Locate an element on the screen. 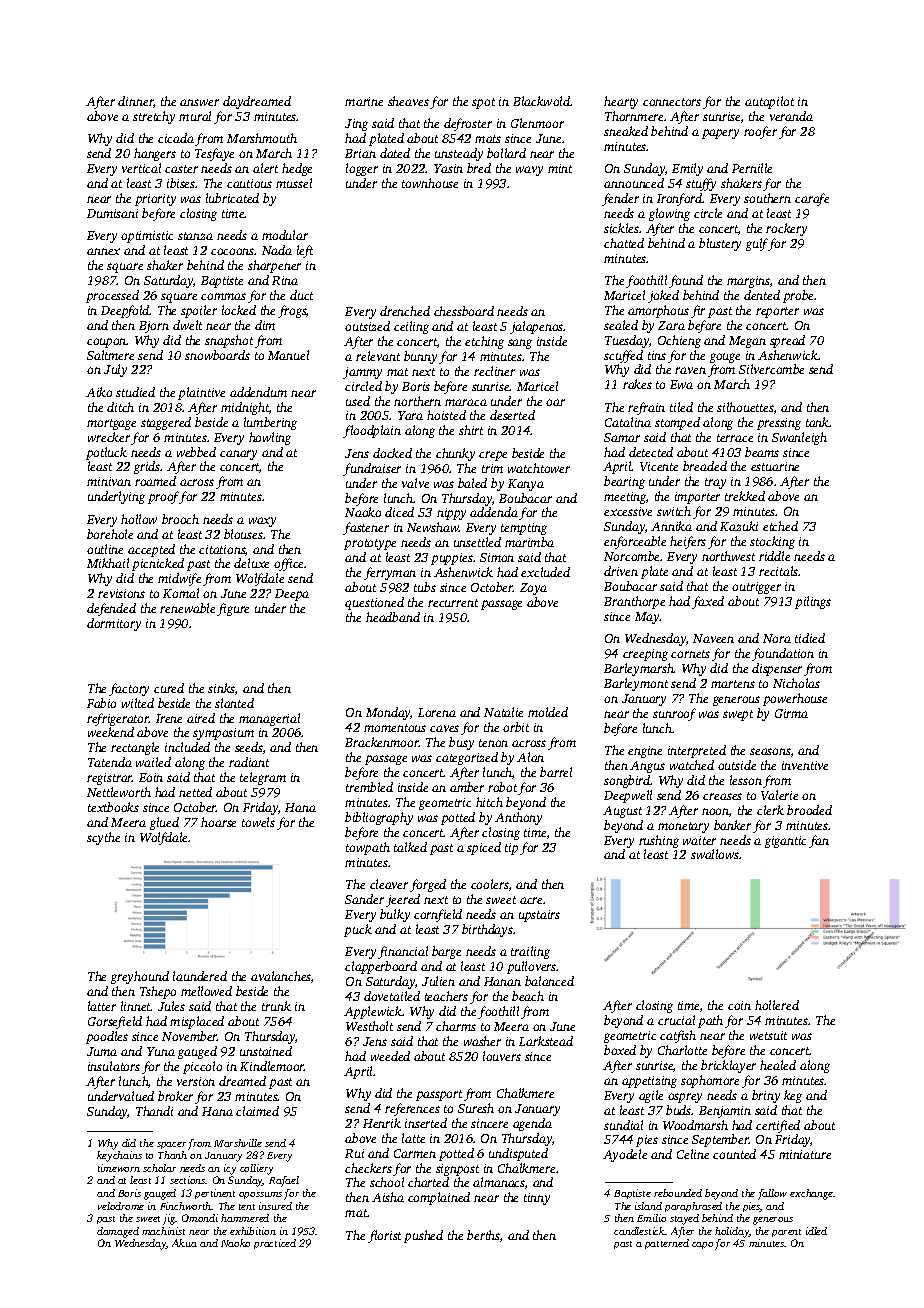 Image resolution: width=924 pixels, height=1308 pixels. ceiling is located at coordinates (411, 327).
